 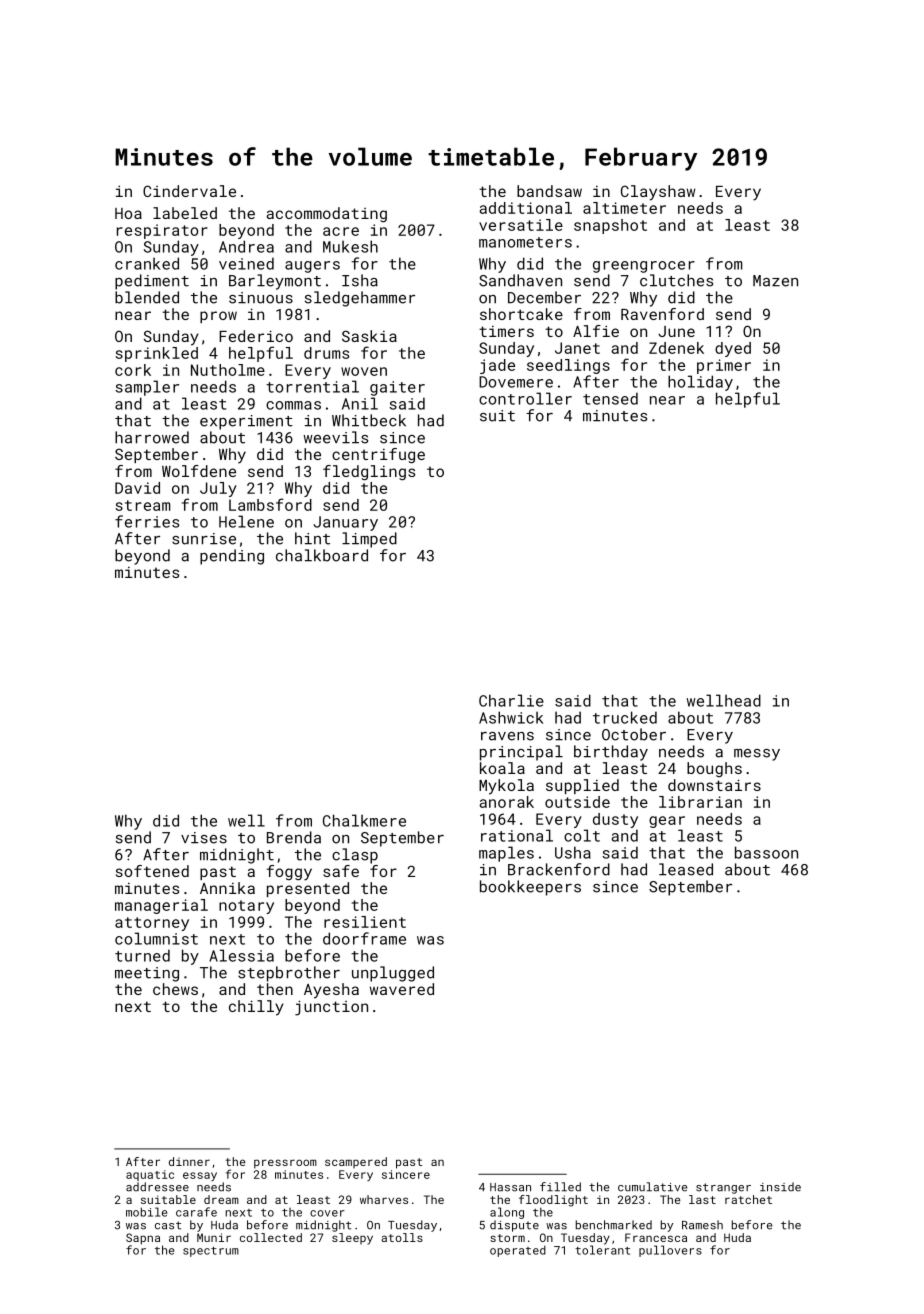 I want to click on Clayshaw, so click(x=658, y=193).
